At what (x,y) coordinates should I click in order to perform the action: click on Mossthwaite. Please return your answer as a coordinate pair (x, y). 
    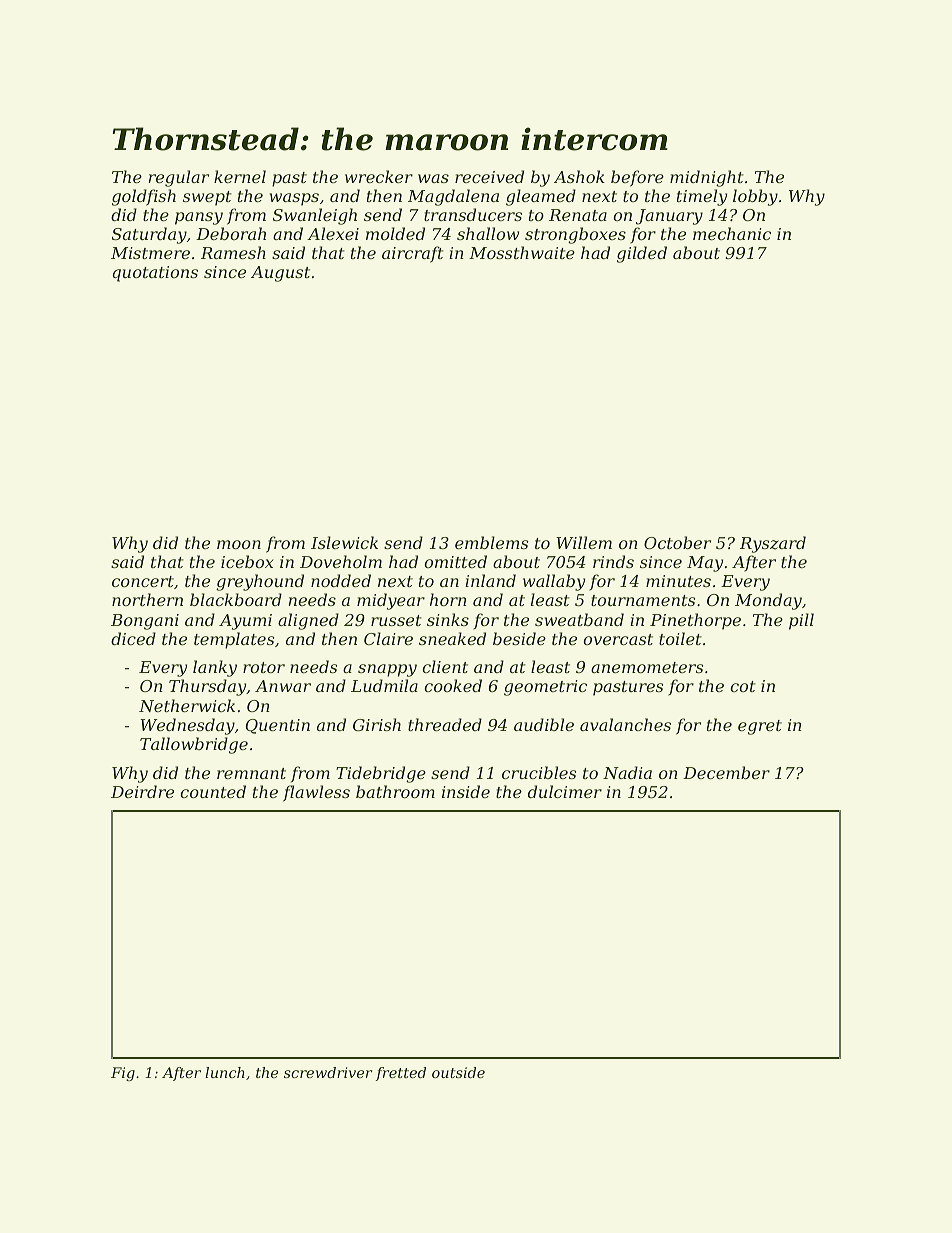
    Looking at the image, I should click on (522, 252).
